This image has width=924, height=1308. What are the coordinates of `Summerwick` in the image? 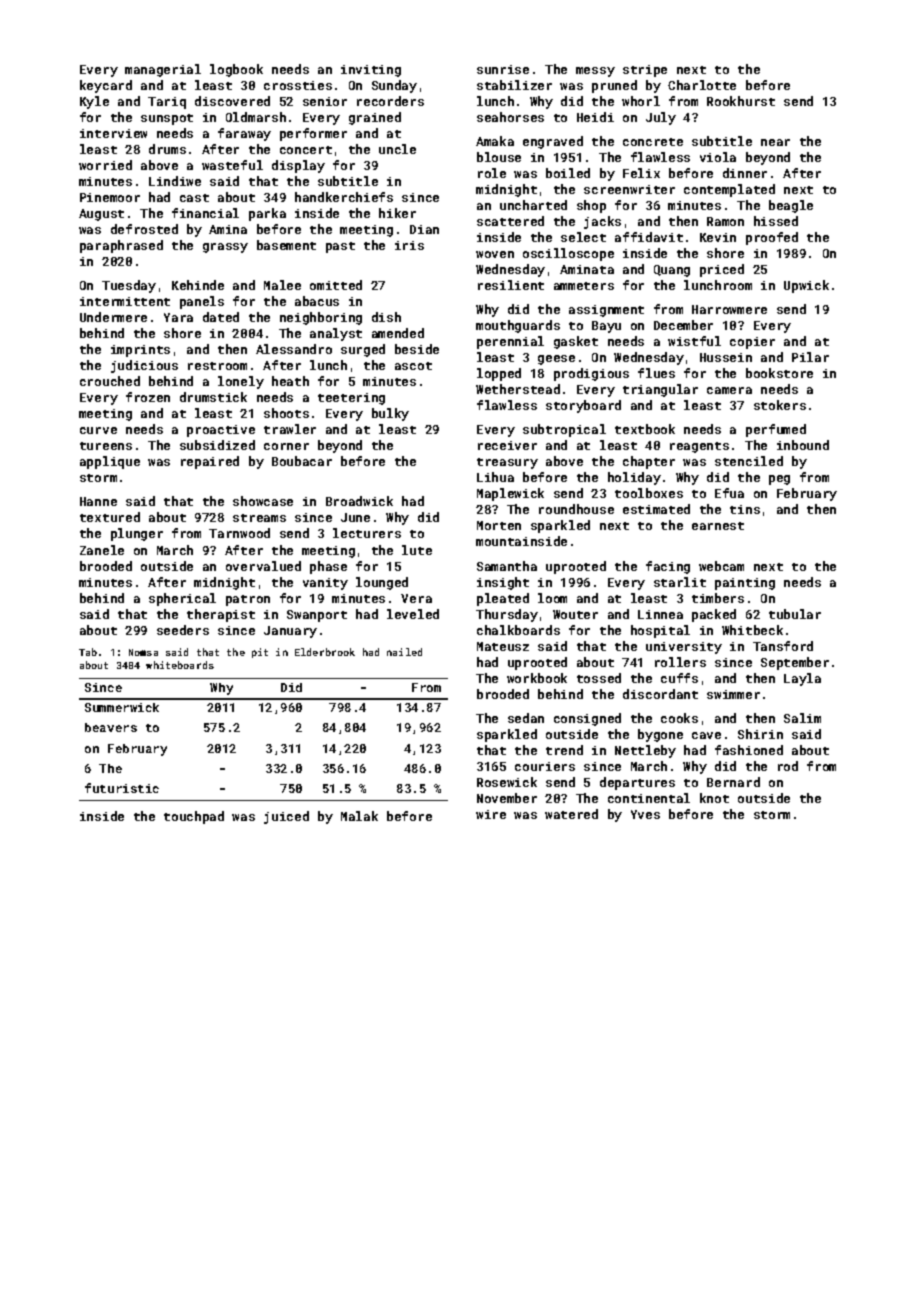 It's located at (122, 707).
